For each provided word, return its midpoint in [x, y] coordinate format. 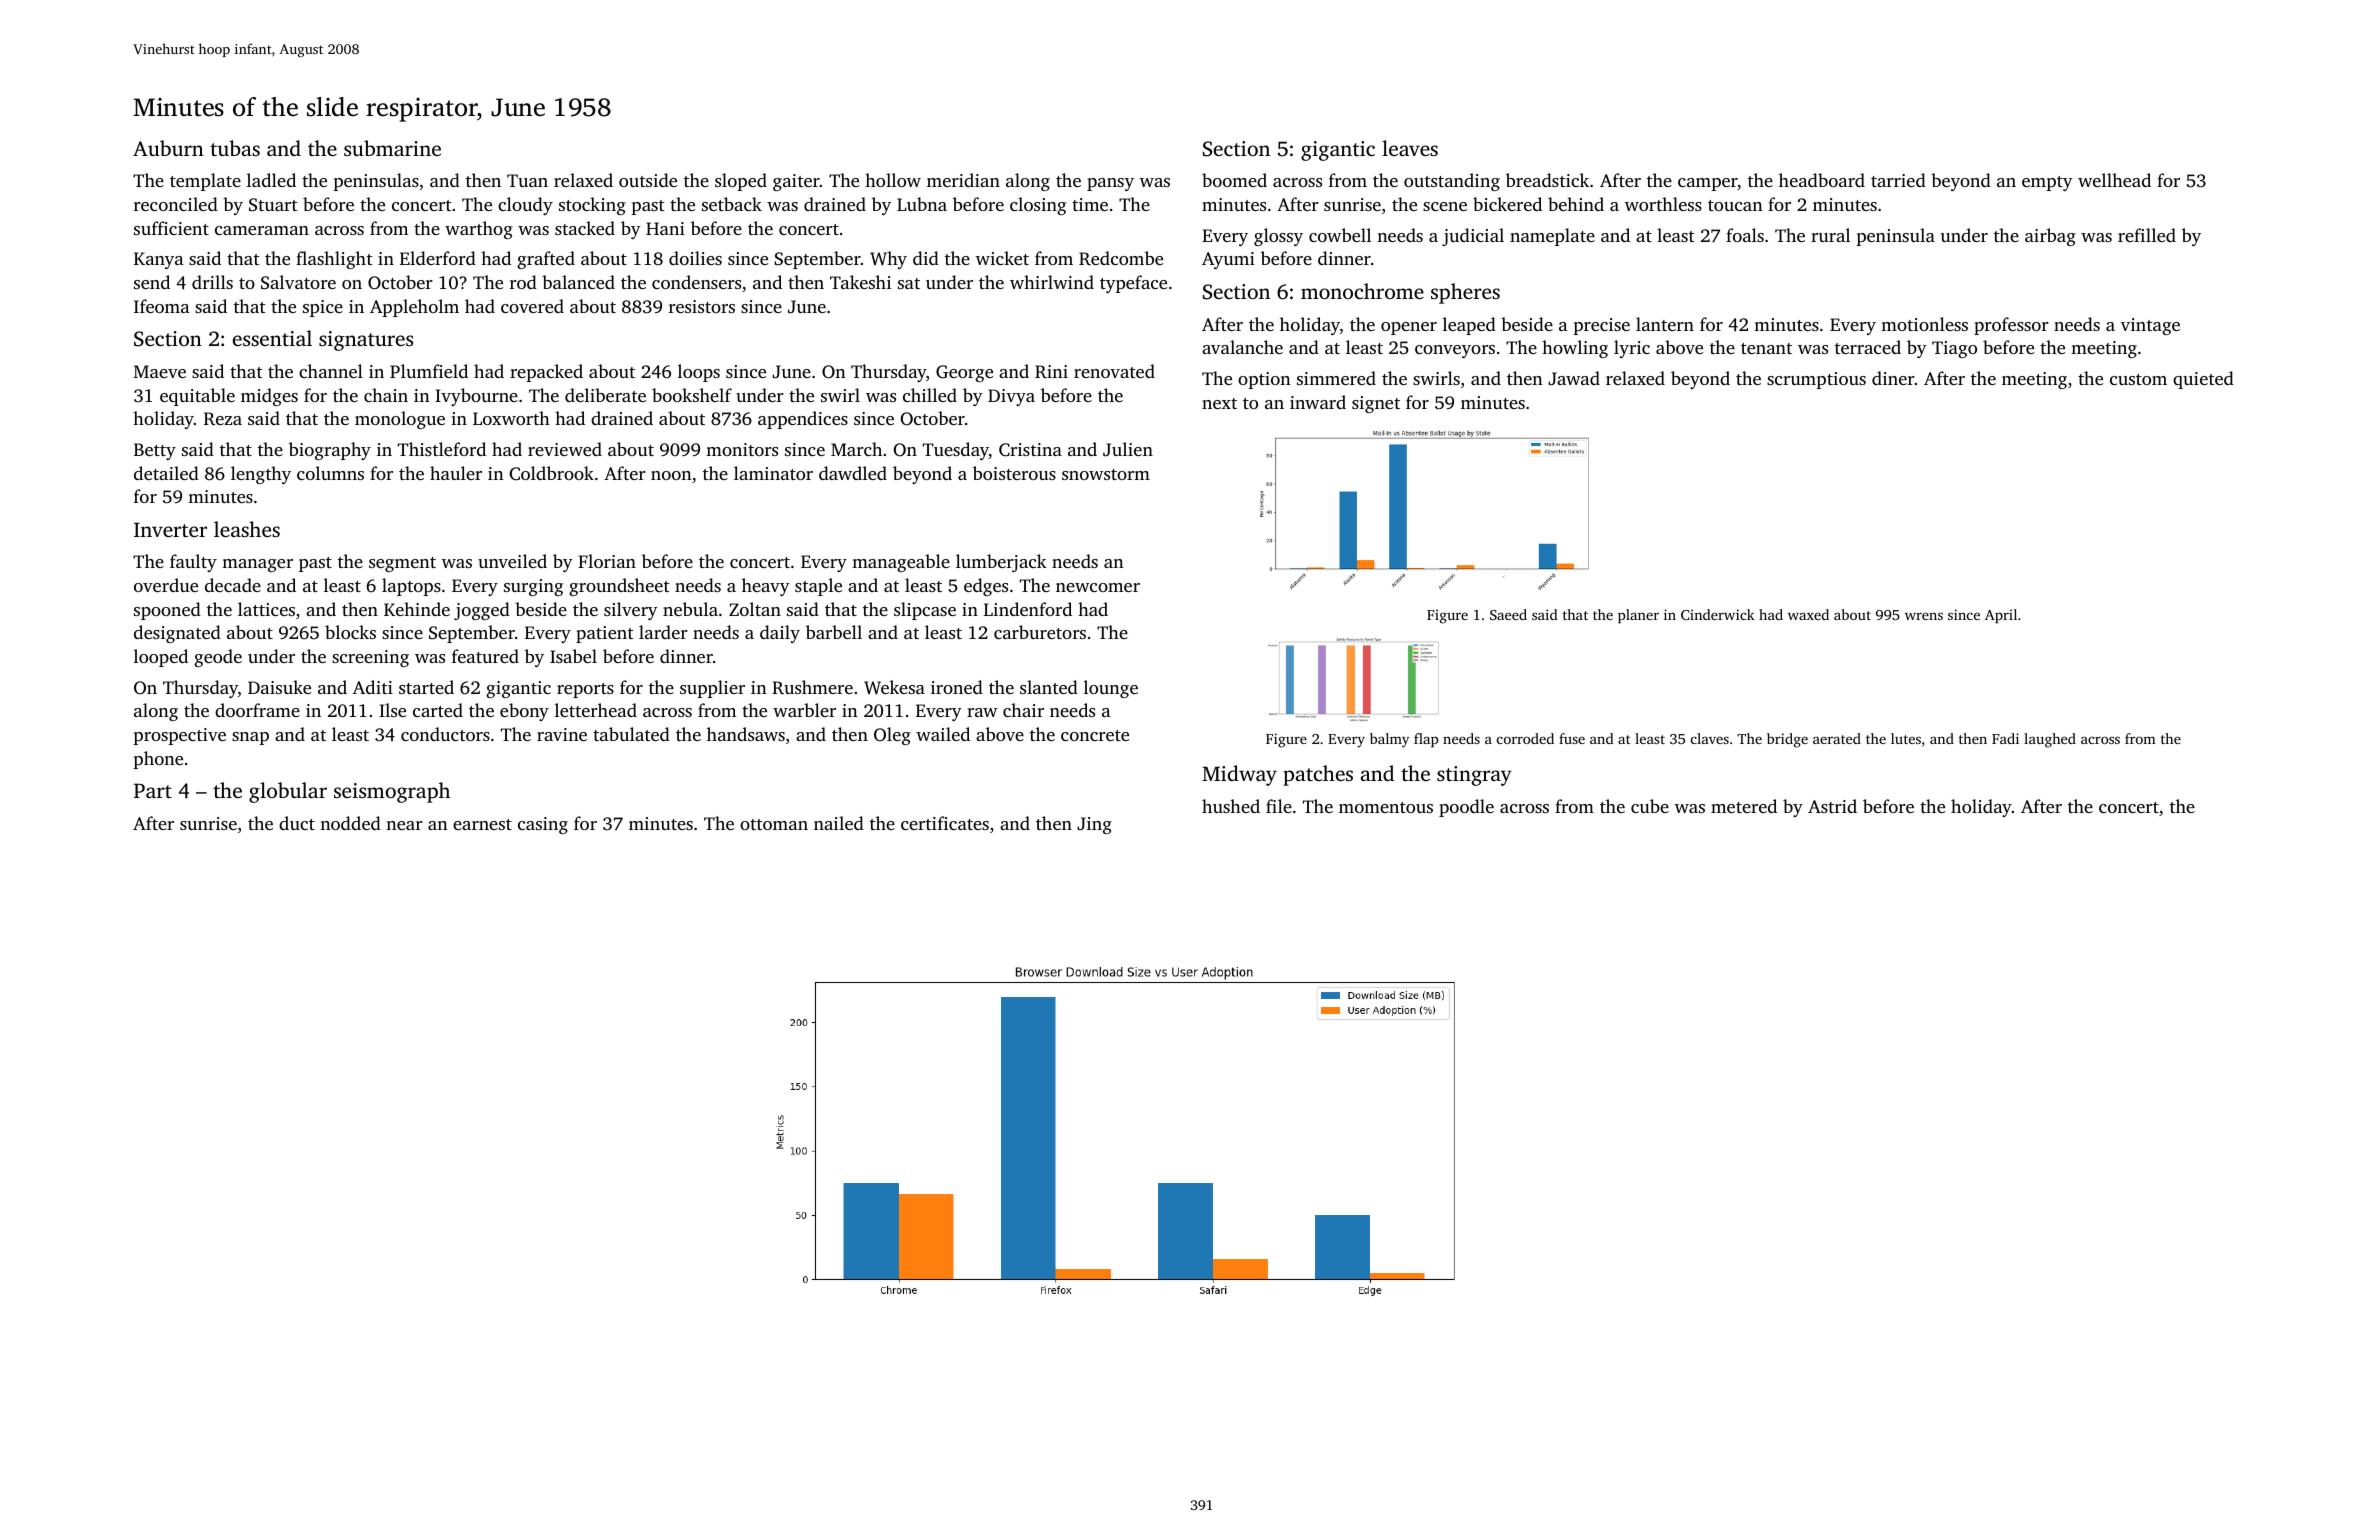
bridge [1787, 740]
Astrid [1832, 806]
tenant [1766, 348]
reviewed [565, 449]
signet [1376, 404]
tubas [235, 148]
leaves [1410, 148]
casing [543, 825]
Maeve [160, 371]
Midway [1239, 775]
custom [2138, 379]
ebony [524, 712]
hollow [893, 180]
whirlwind [1052, 282]
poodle [1466, 808]
